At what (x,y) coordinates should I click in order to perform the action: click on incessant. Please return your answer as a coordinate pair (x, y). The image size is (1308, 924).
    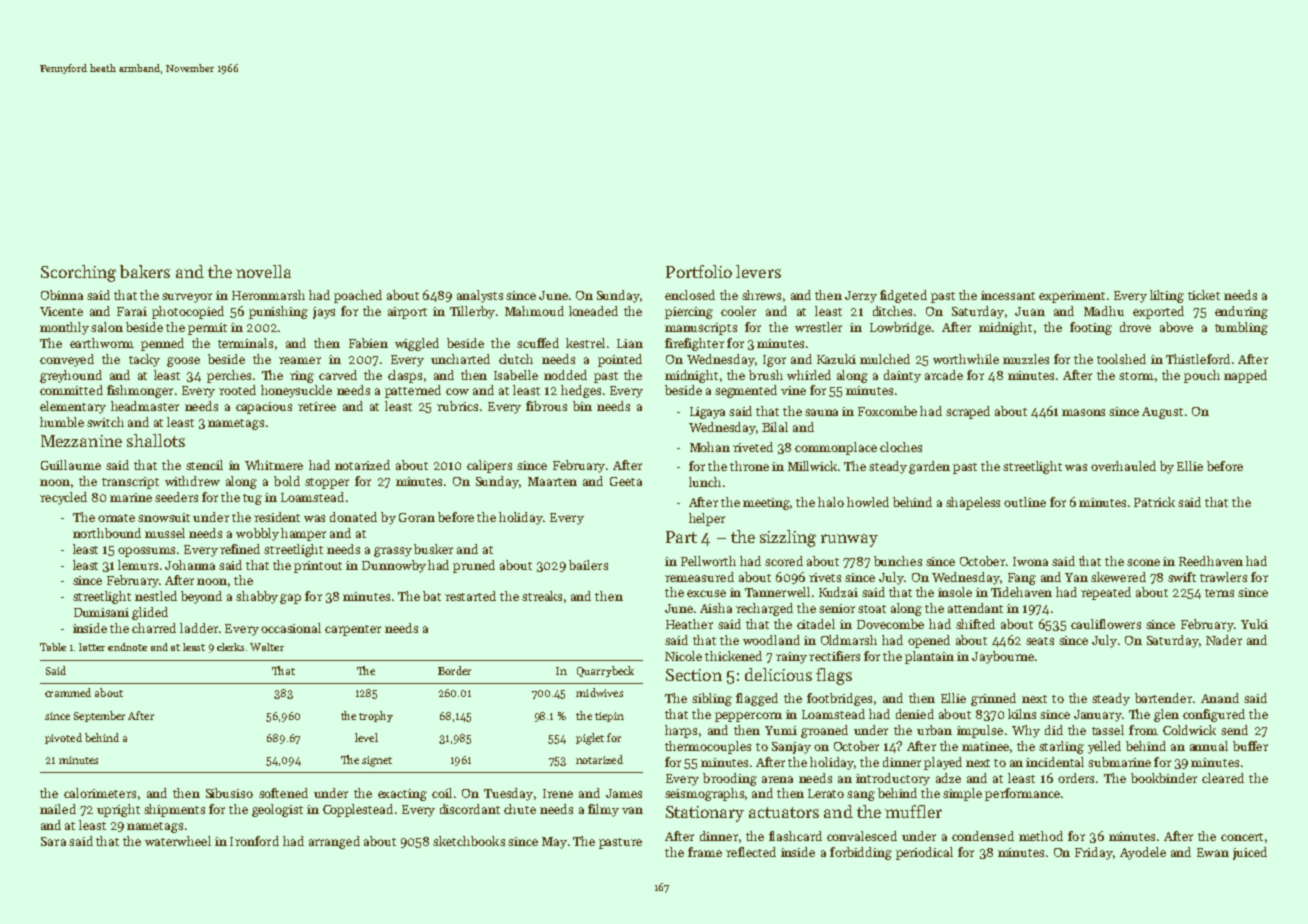
    Looking at the image, I should click on (1008, 295).
